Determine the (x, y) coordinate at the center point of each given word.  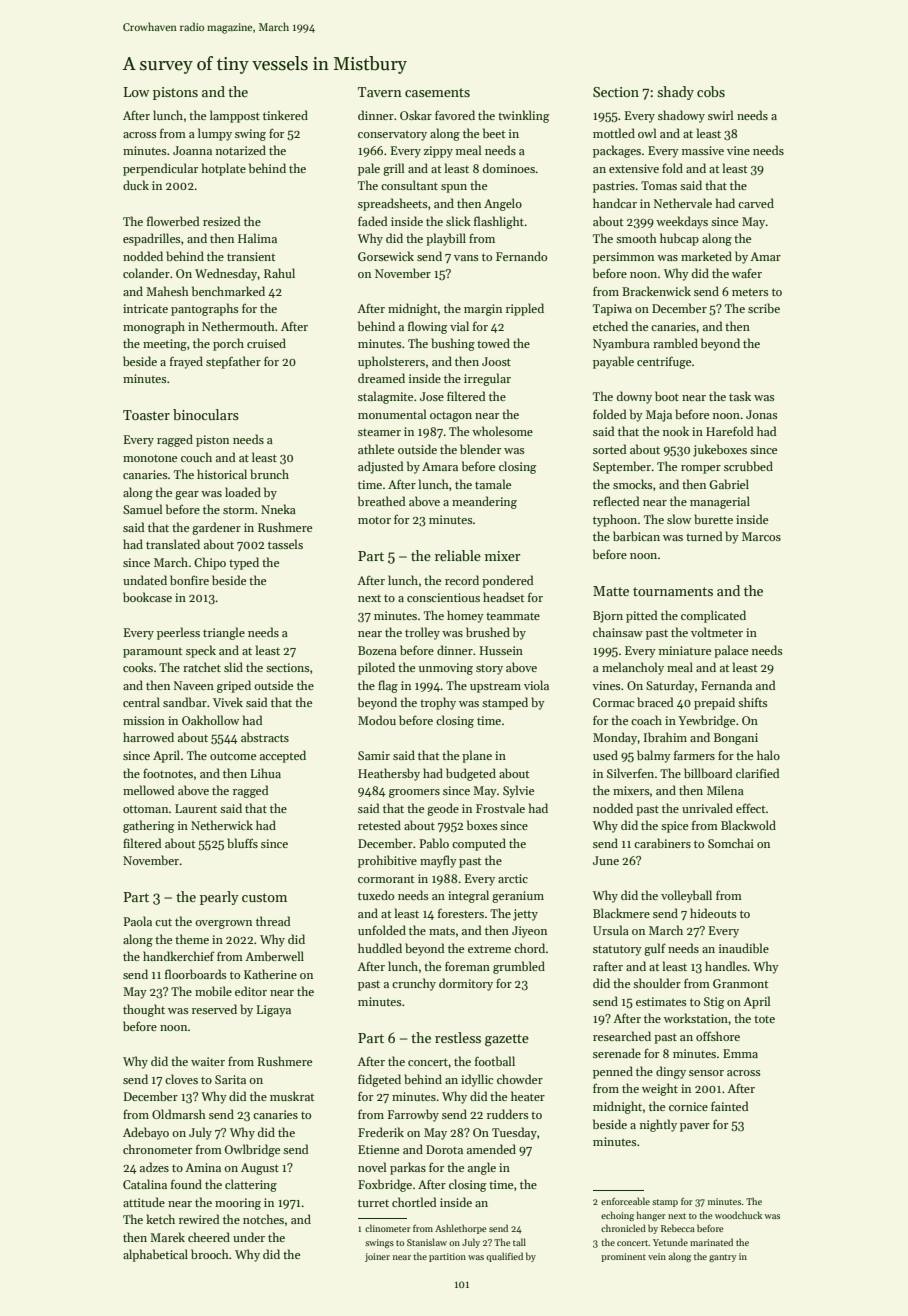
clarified (757, 773)
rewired (199, 1219)
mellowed (148, 790)
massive (703, 150)
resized (221, 221)
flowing (427, 327)
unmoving (446, 669)
